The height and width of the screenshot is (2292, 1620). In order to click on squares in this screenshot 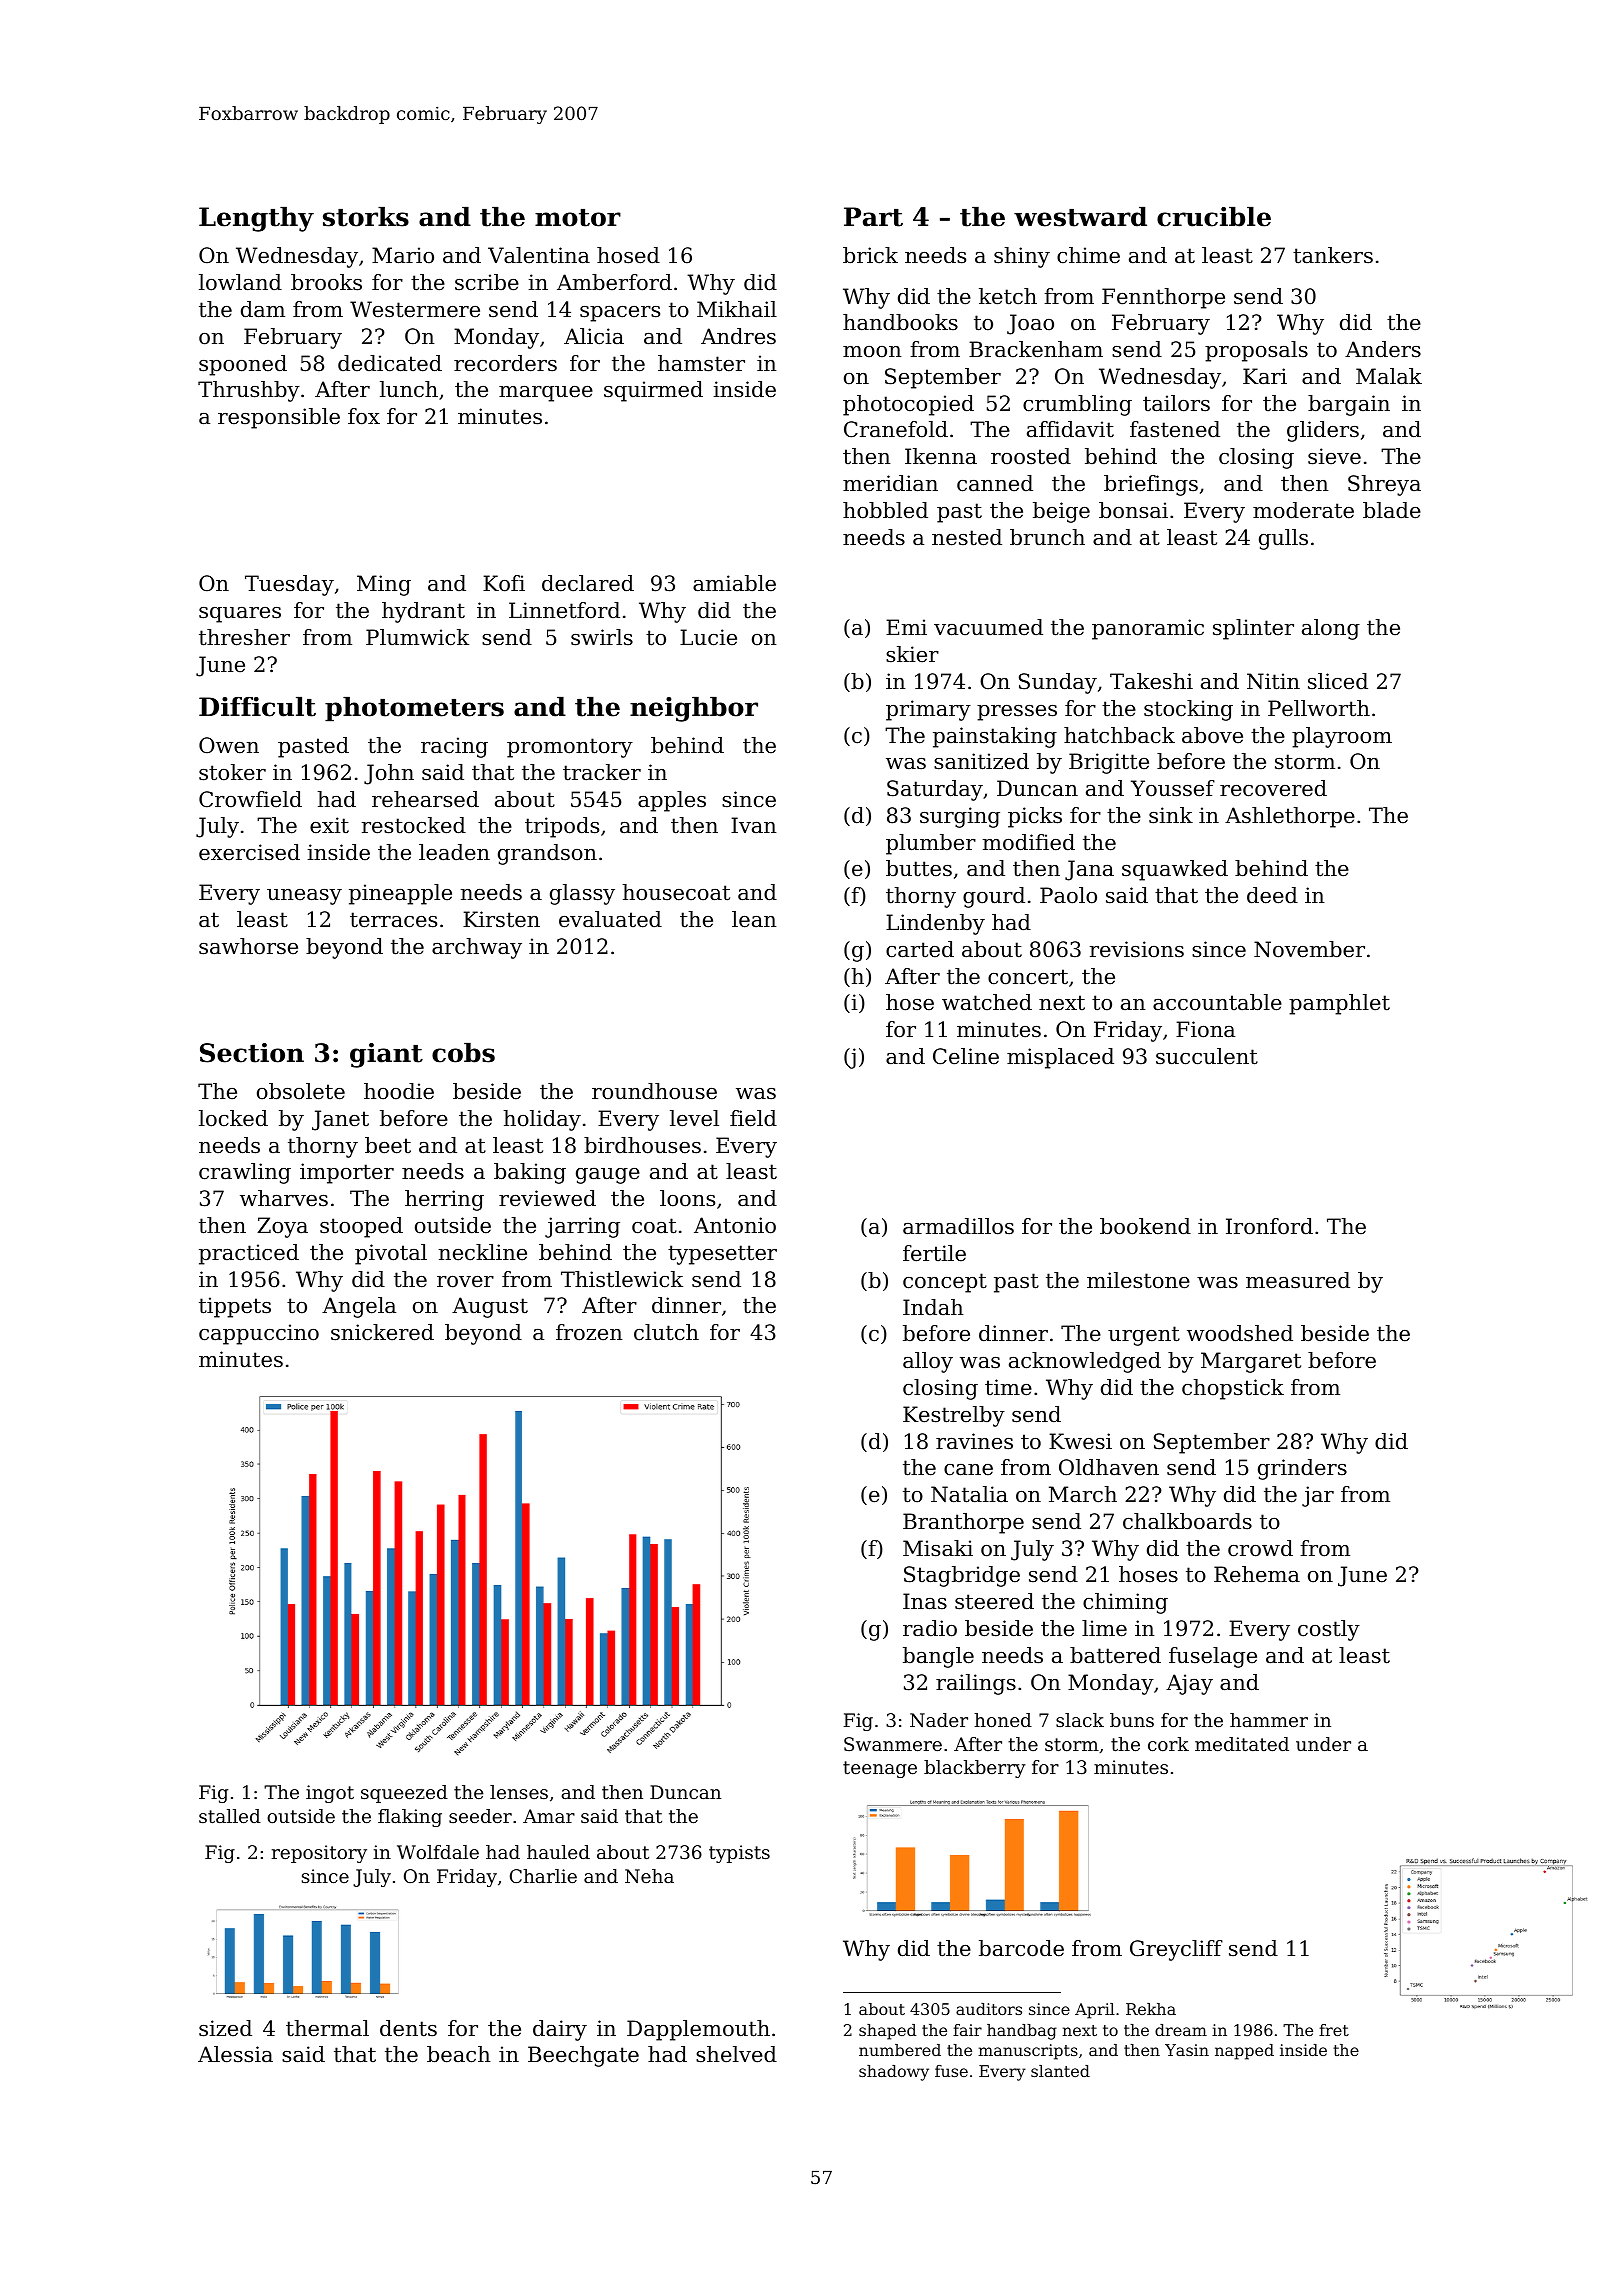, I will do `click(240, 615)`.
